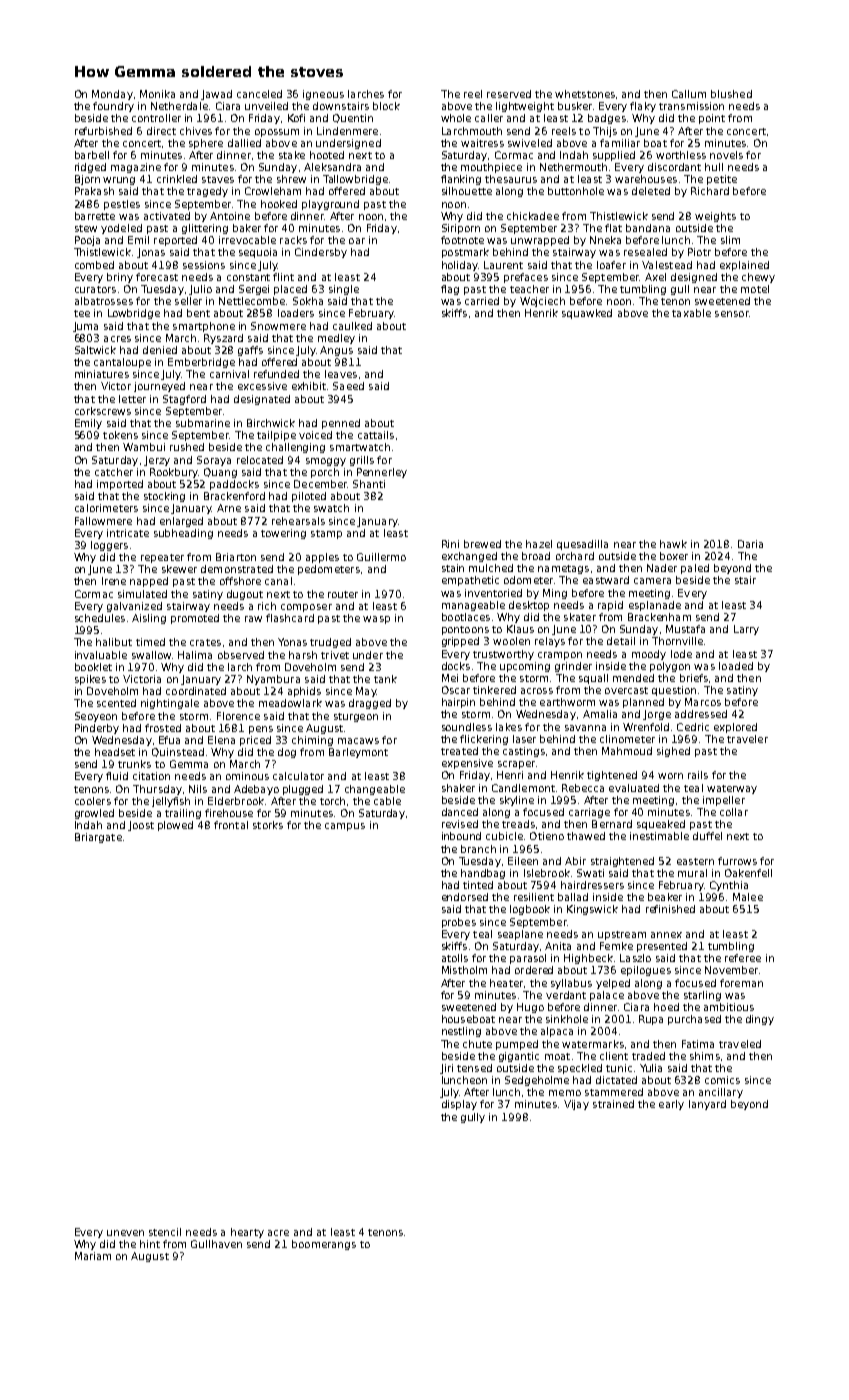 The width and height of the screenshot is (849, 1400). I want to click on hearty, so click(247, 1233).
